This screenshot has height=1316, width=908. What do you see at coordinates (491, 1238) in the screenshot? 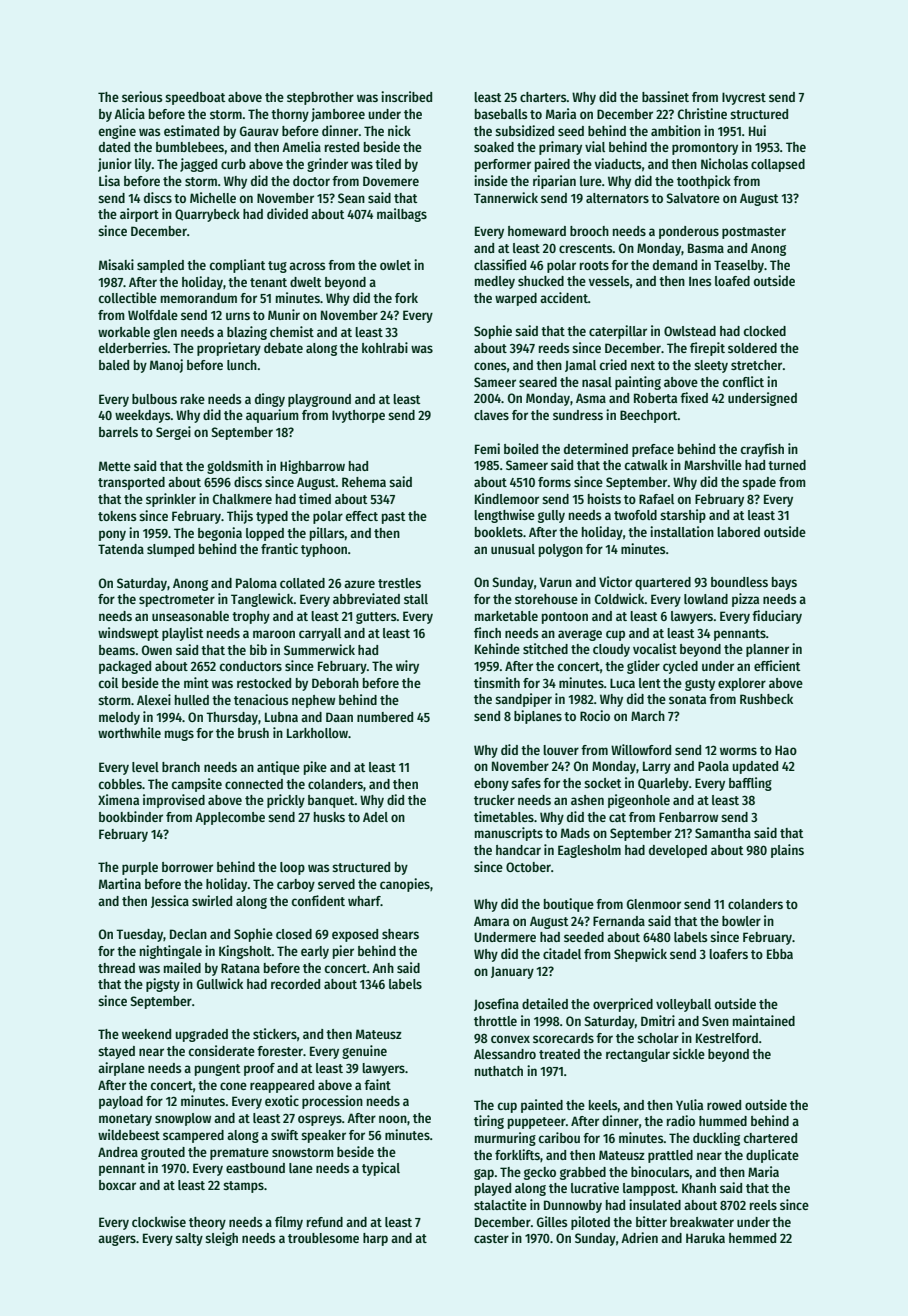
I see `caster` at bounding box center [491, 1238].
